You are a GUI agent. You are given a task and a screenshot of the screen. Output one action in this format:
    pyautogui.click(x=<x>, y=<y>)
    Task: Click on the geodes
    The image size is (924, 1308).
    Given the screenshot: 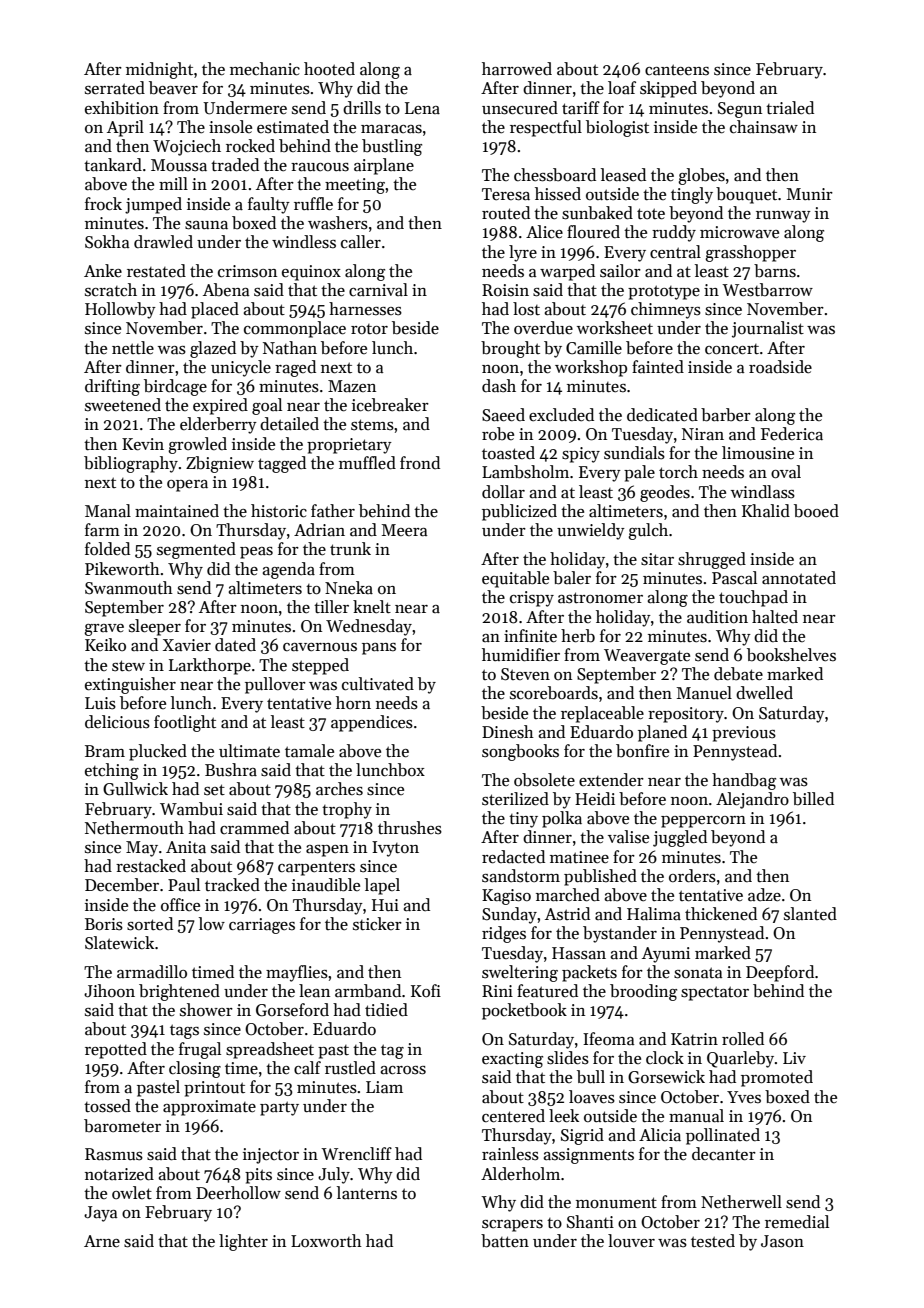 What is the action you would take?
    pyautogui.click(x=665, y=493)
